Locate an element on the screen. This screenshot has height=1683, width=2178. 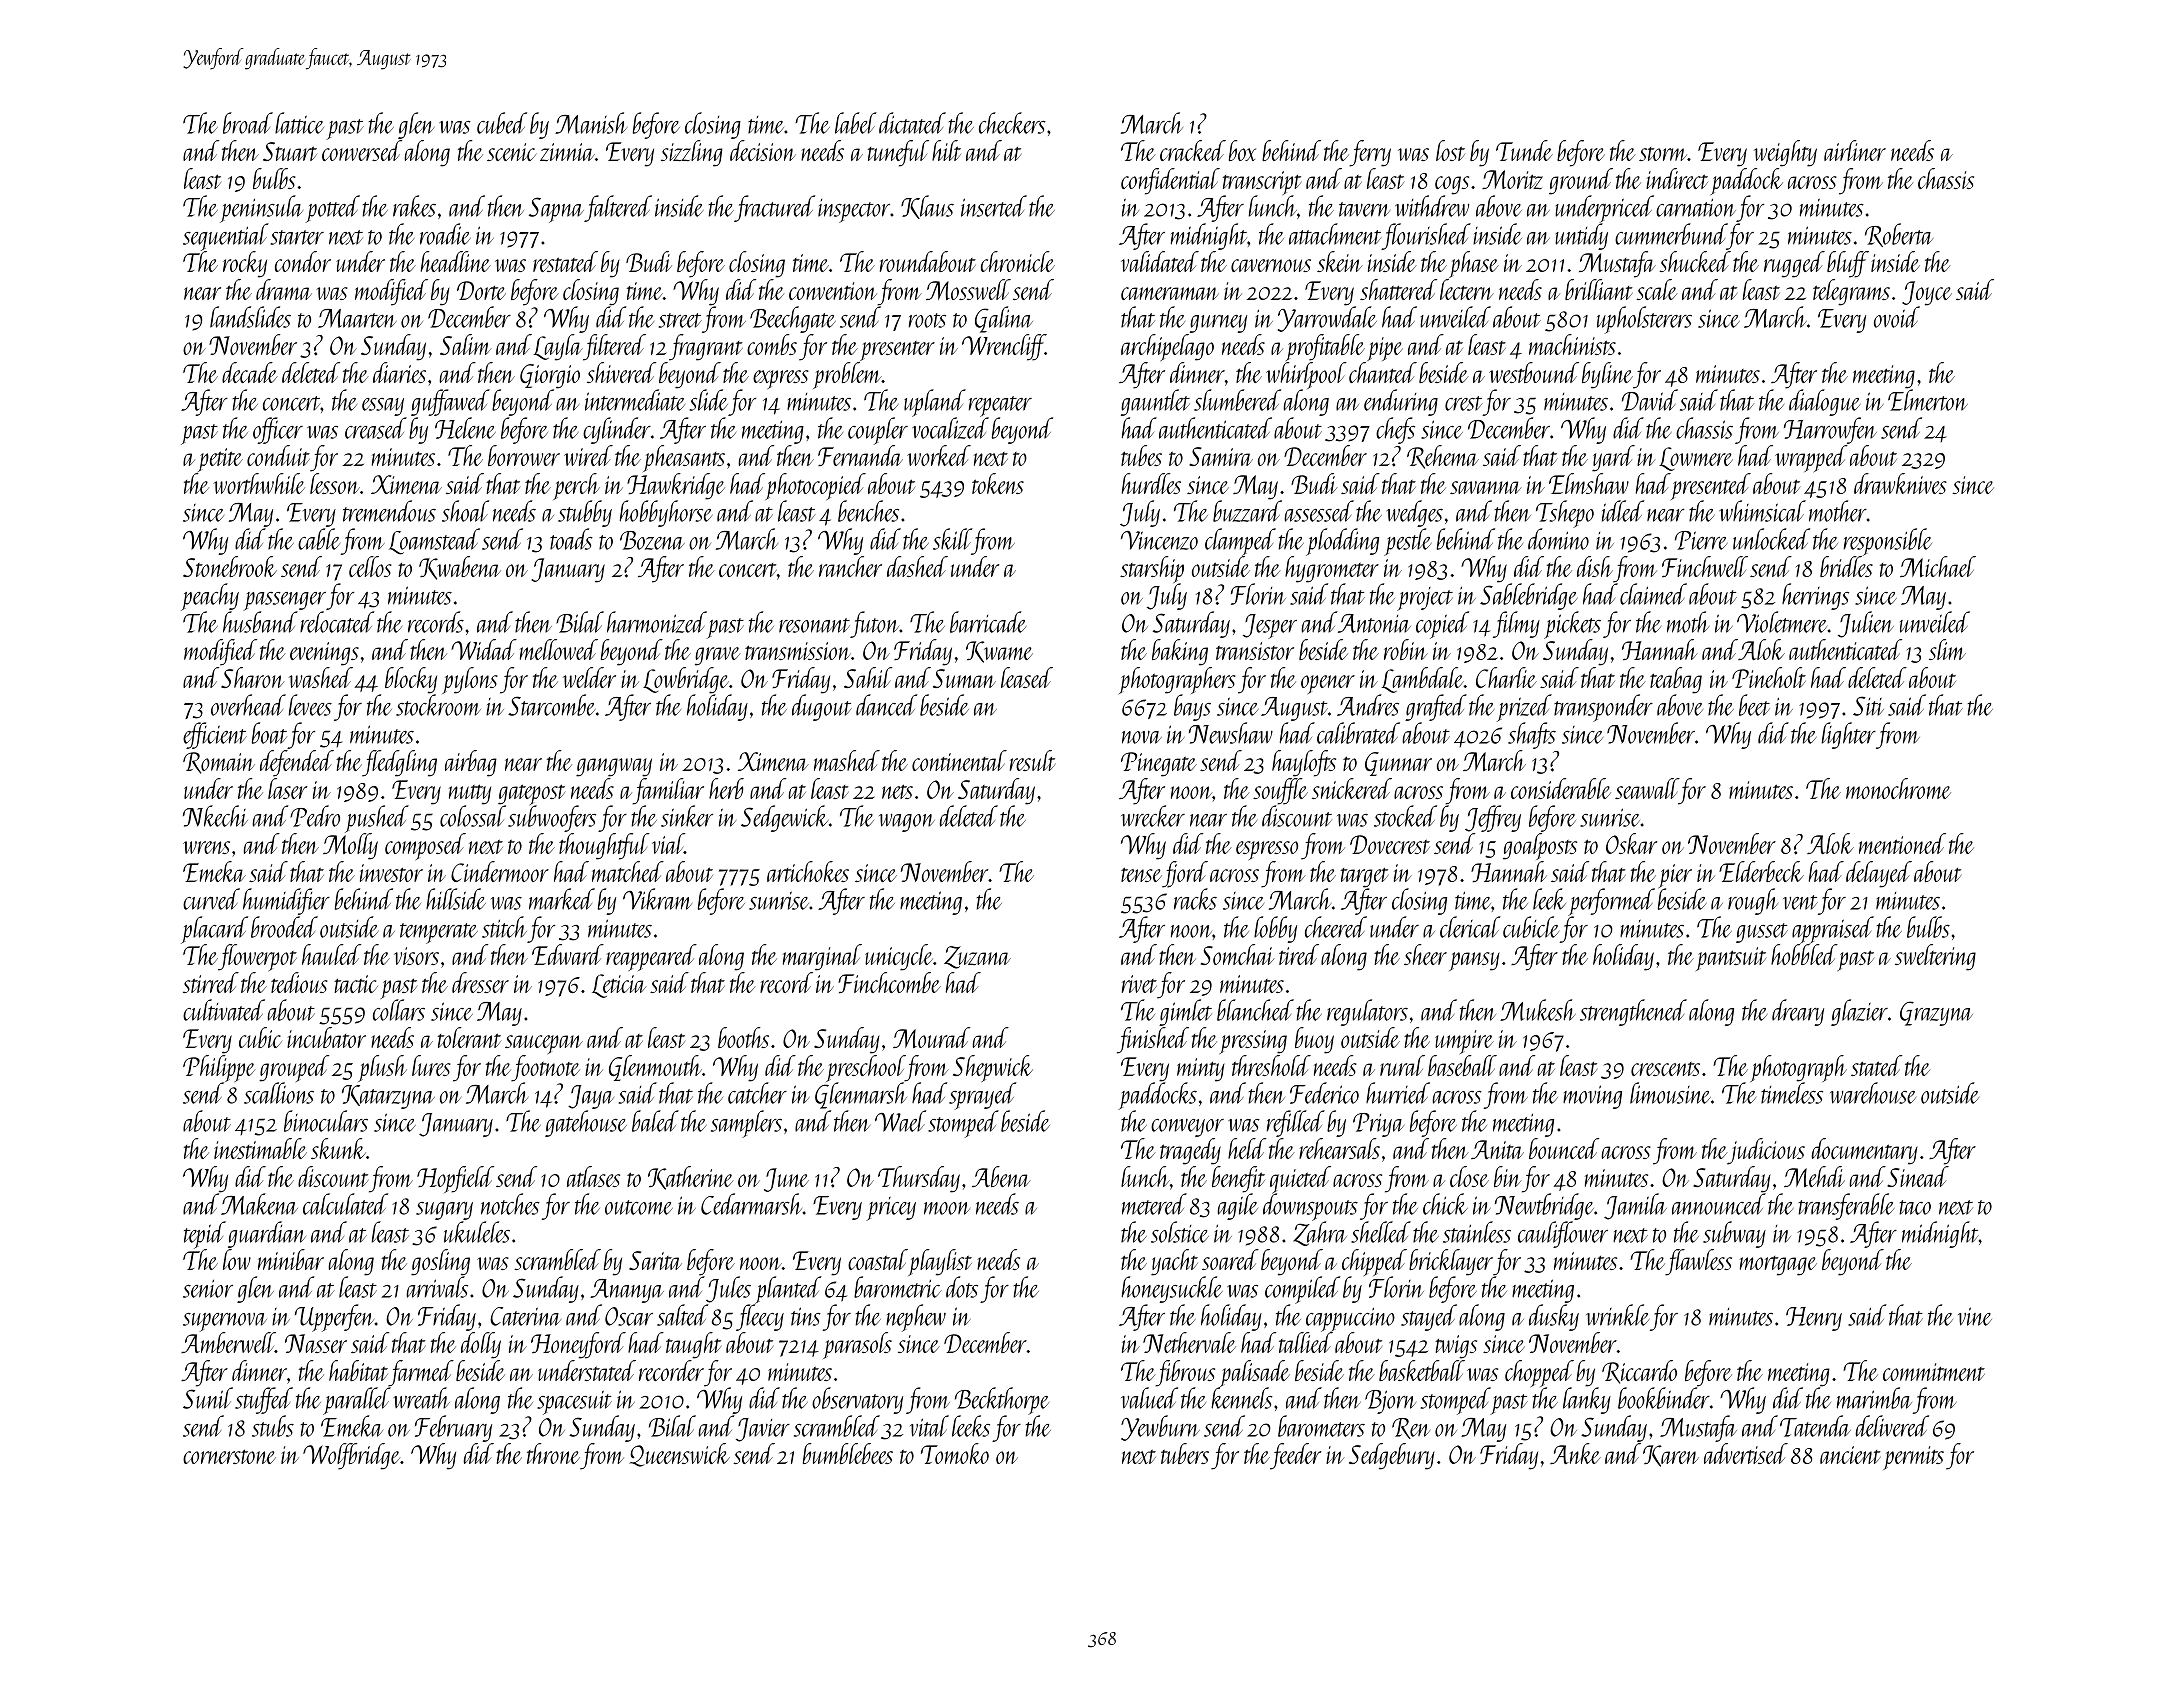
pickets is located at coordinates (1572, 625).
